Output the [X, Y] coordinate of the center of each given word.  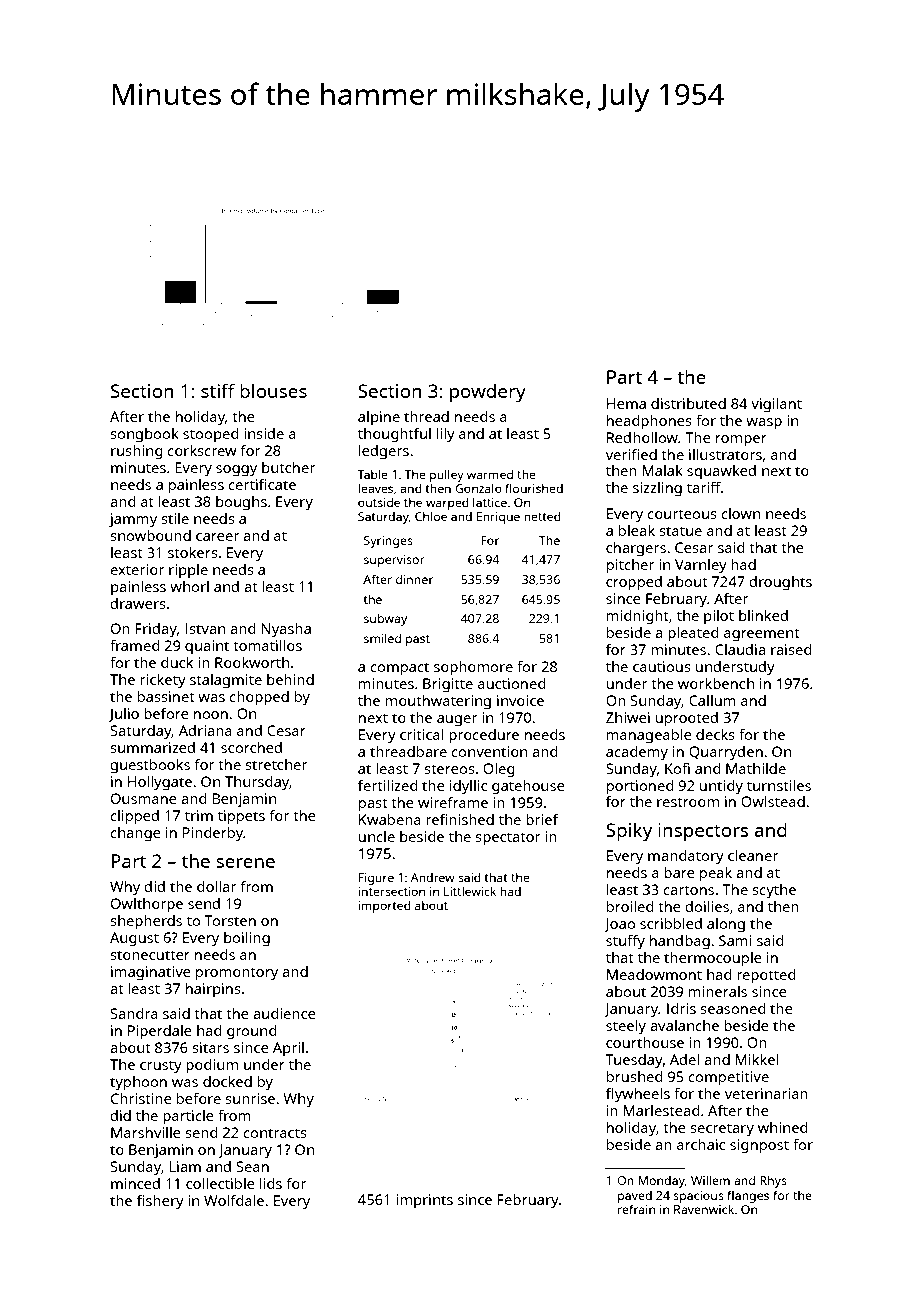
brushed [634, 1076]
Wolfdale [234, 1200]
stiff [218, 390]
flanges [748, 1196]
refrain [636, 1209]
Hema [626, 403]
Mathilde [756, 768]
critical [422, 734]
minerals [718, 991]
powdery [488, 393]
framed [134, 645]
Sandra [134, 1013]
